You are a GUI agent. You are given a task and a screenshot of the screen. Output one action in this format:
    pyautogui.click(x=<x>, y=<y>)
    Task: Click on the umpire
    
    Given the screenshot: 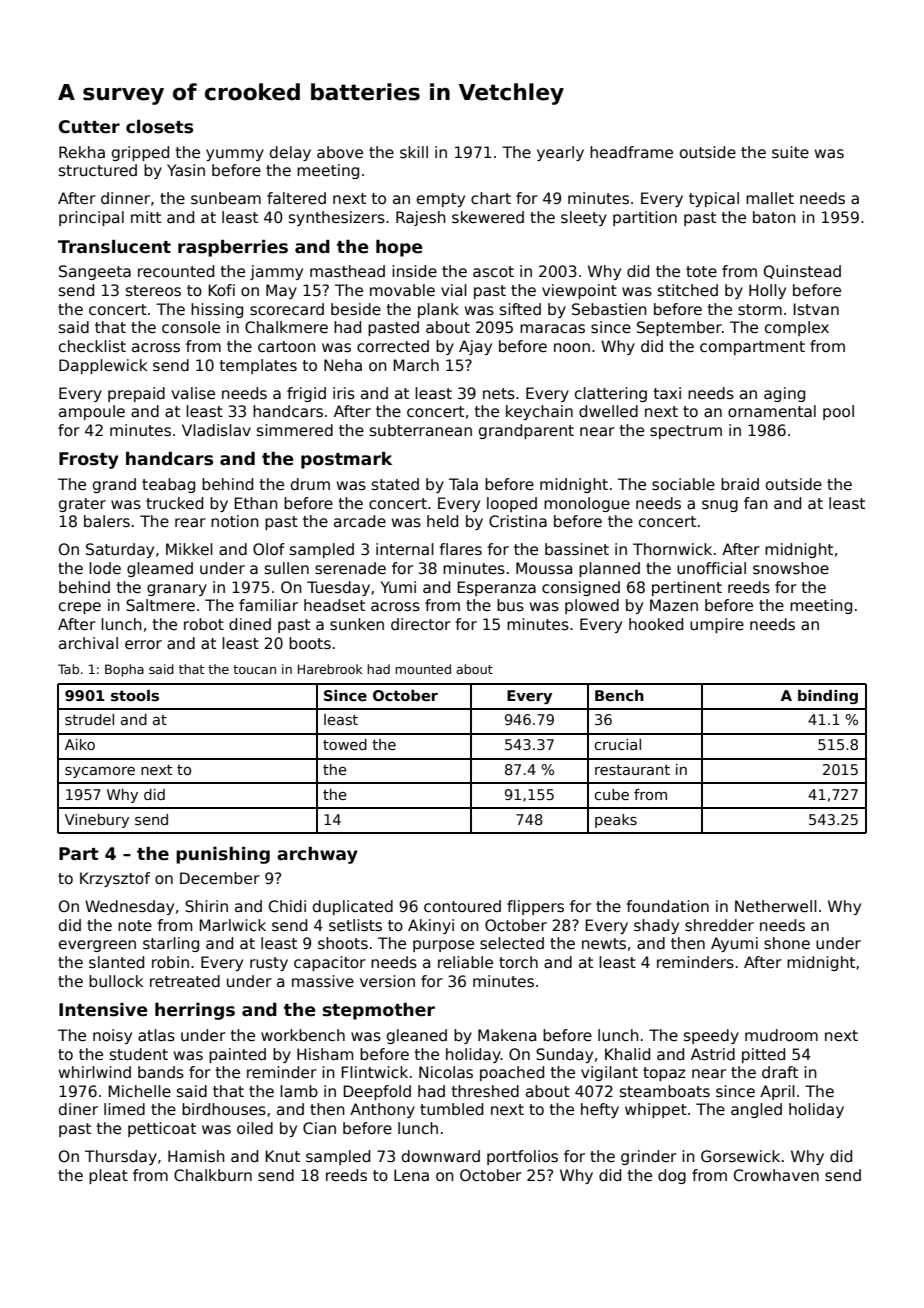 What is the action you would take?
    pyautogui.click(x=717, y=625)
